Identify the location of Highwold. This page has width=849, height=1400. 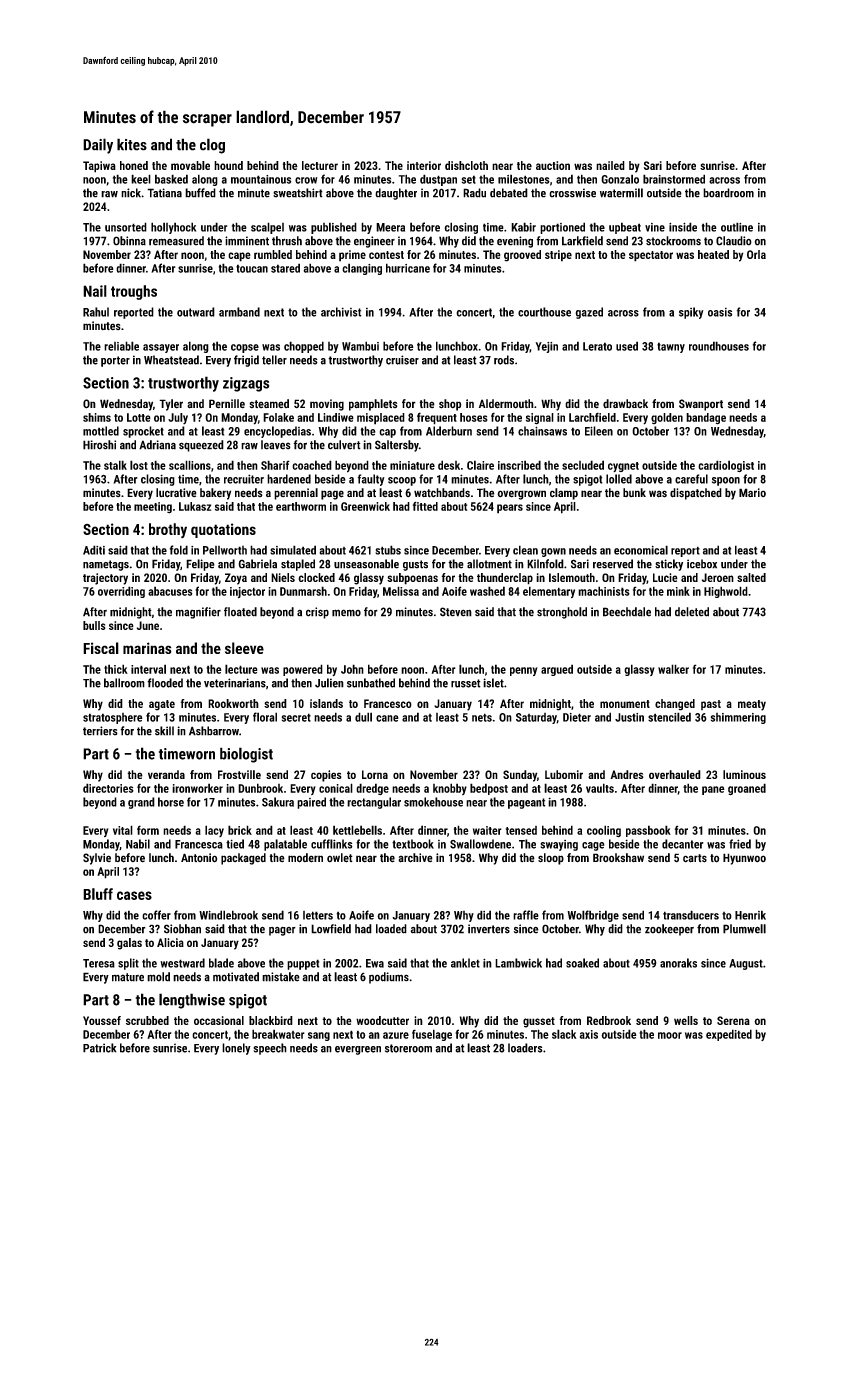
(726, 592).
